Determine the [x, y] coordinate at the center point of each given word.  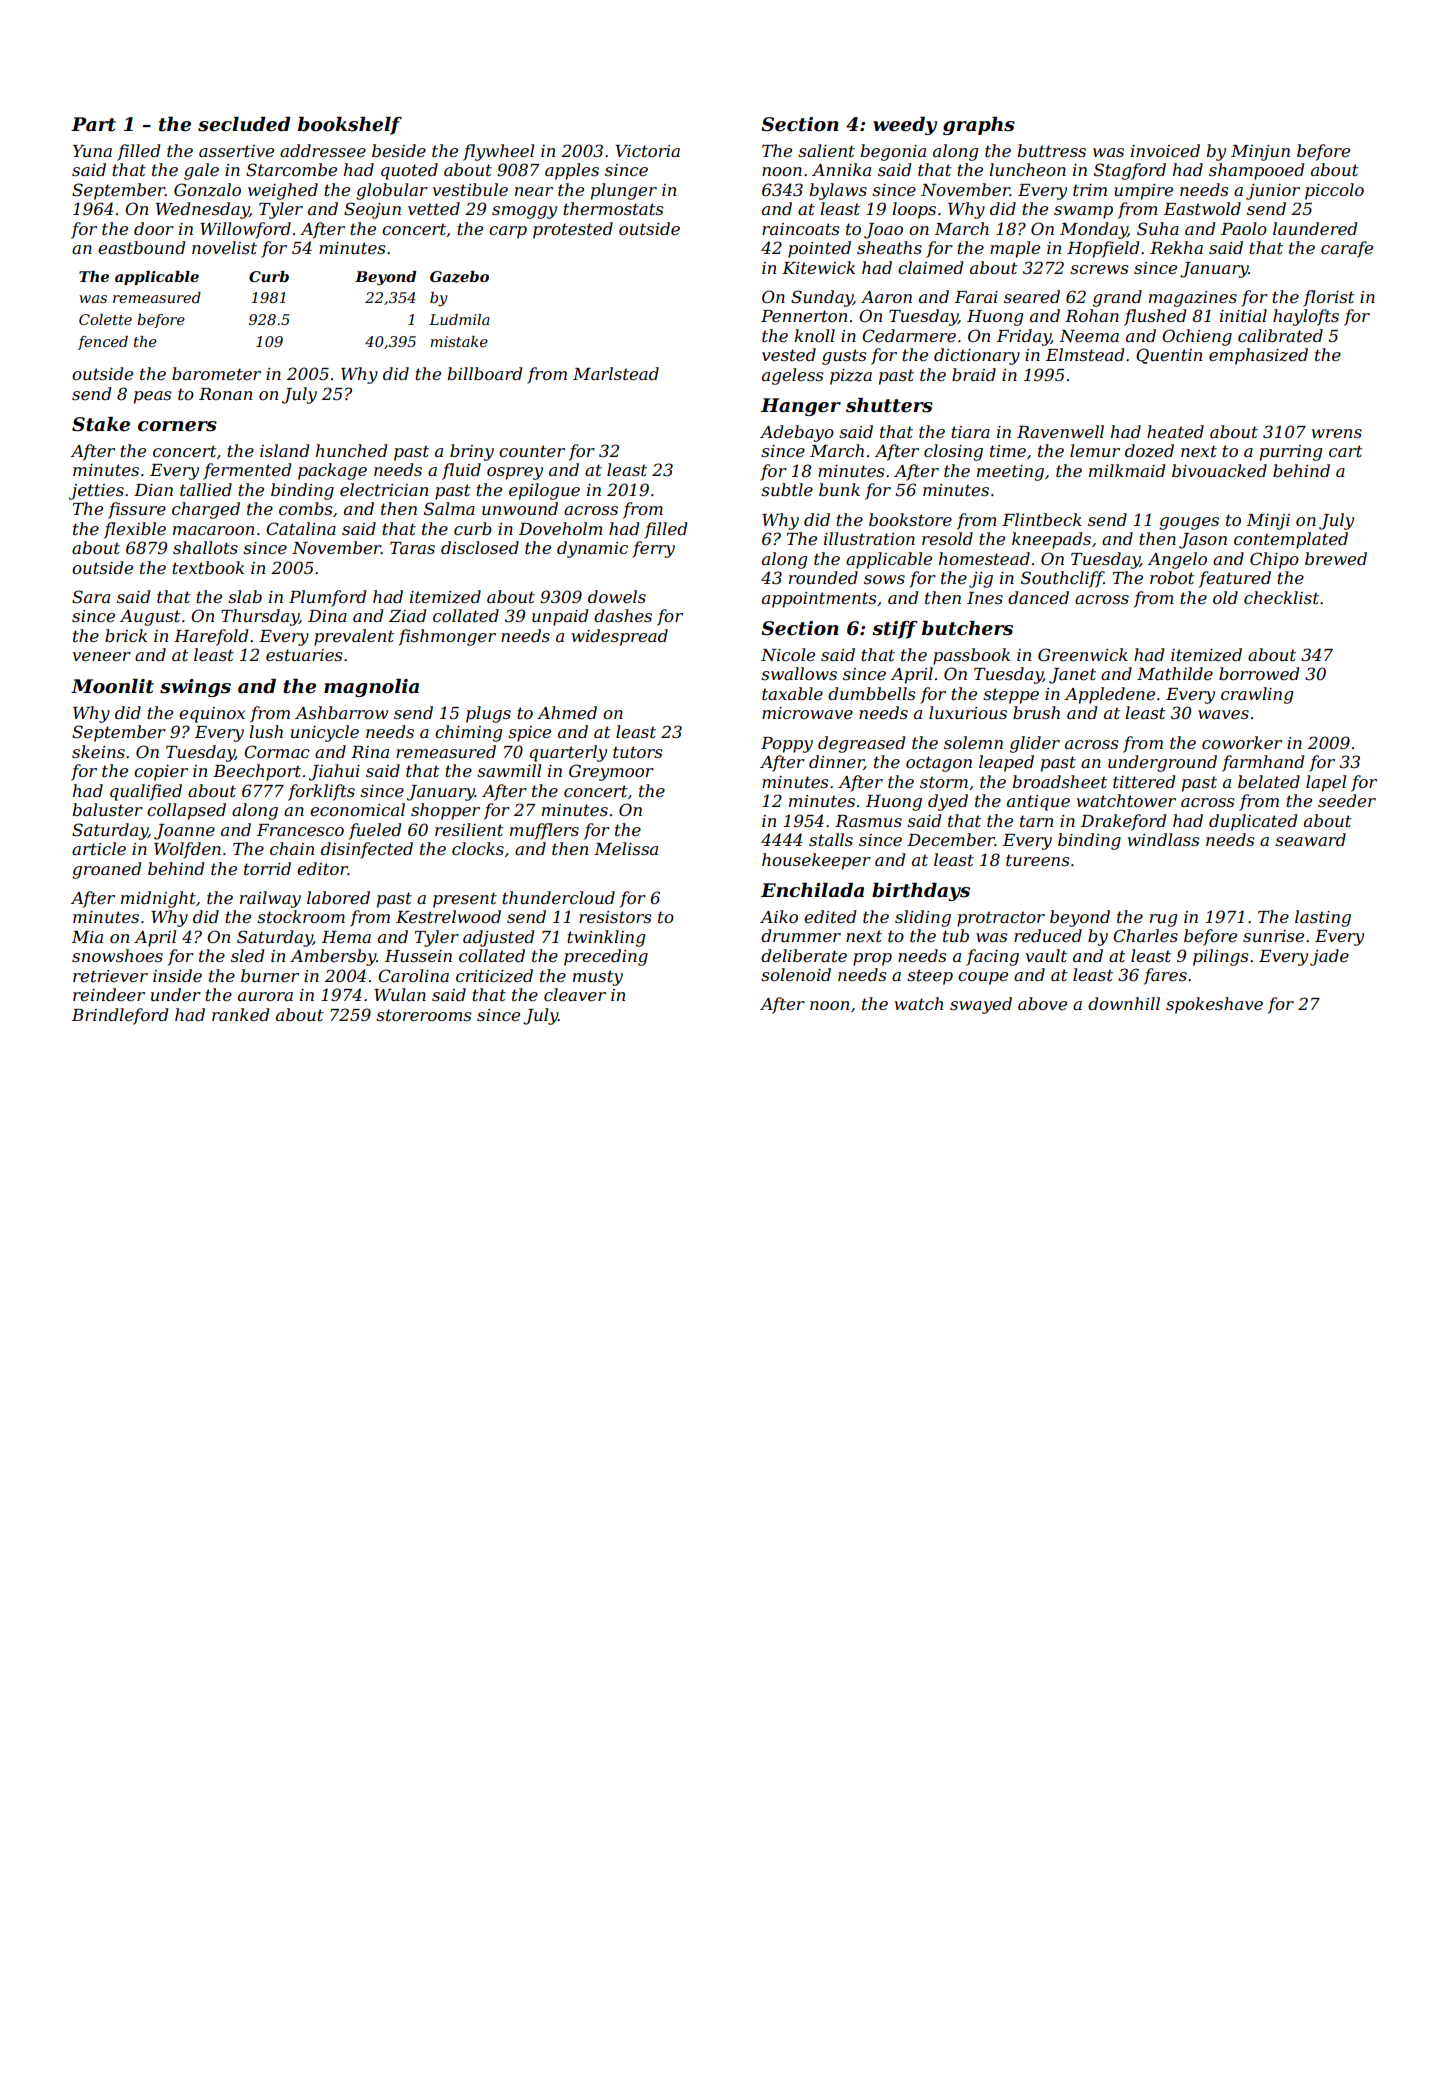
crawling [1257, 695]
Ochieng [1197, 337]
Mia [87, 937]
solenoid [796, 974]
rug [1163, 920]
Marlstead [616, 373]
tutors [638, 752]
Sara [91, 596]
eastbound [141, 247]
